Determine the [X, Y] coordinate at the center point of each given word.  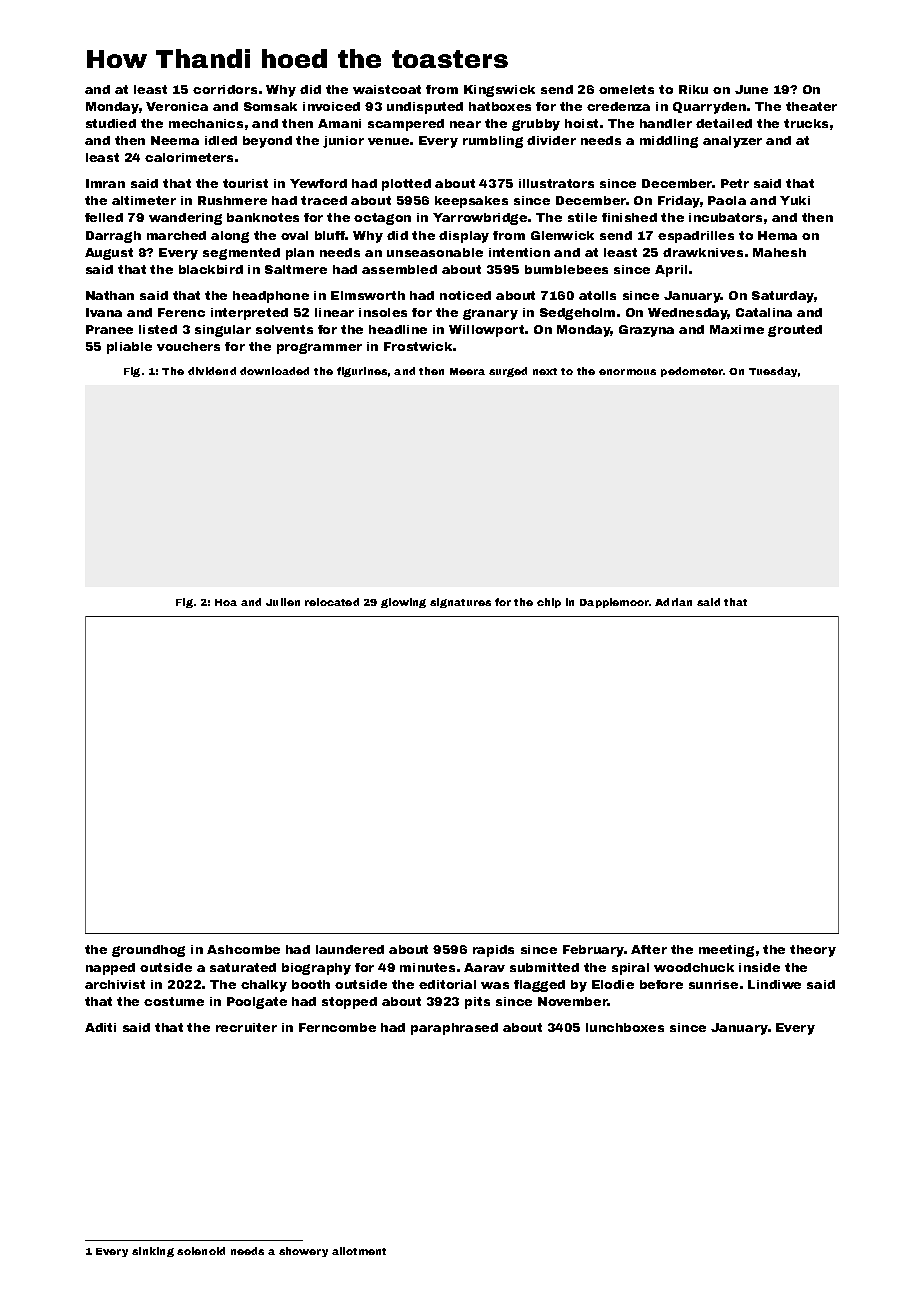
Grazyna [646, 331]
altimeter [144, 200]
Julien [283, 602]
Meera [467, 371]
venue [388, 141]
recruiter [246, 1027]
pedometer [692, 372]
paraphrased [454, 1029]
